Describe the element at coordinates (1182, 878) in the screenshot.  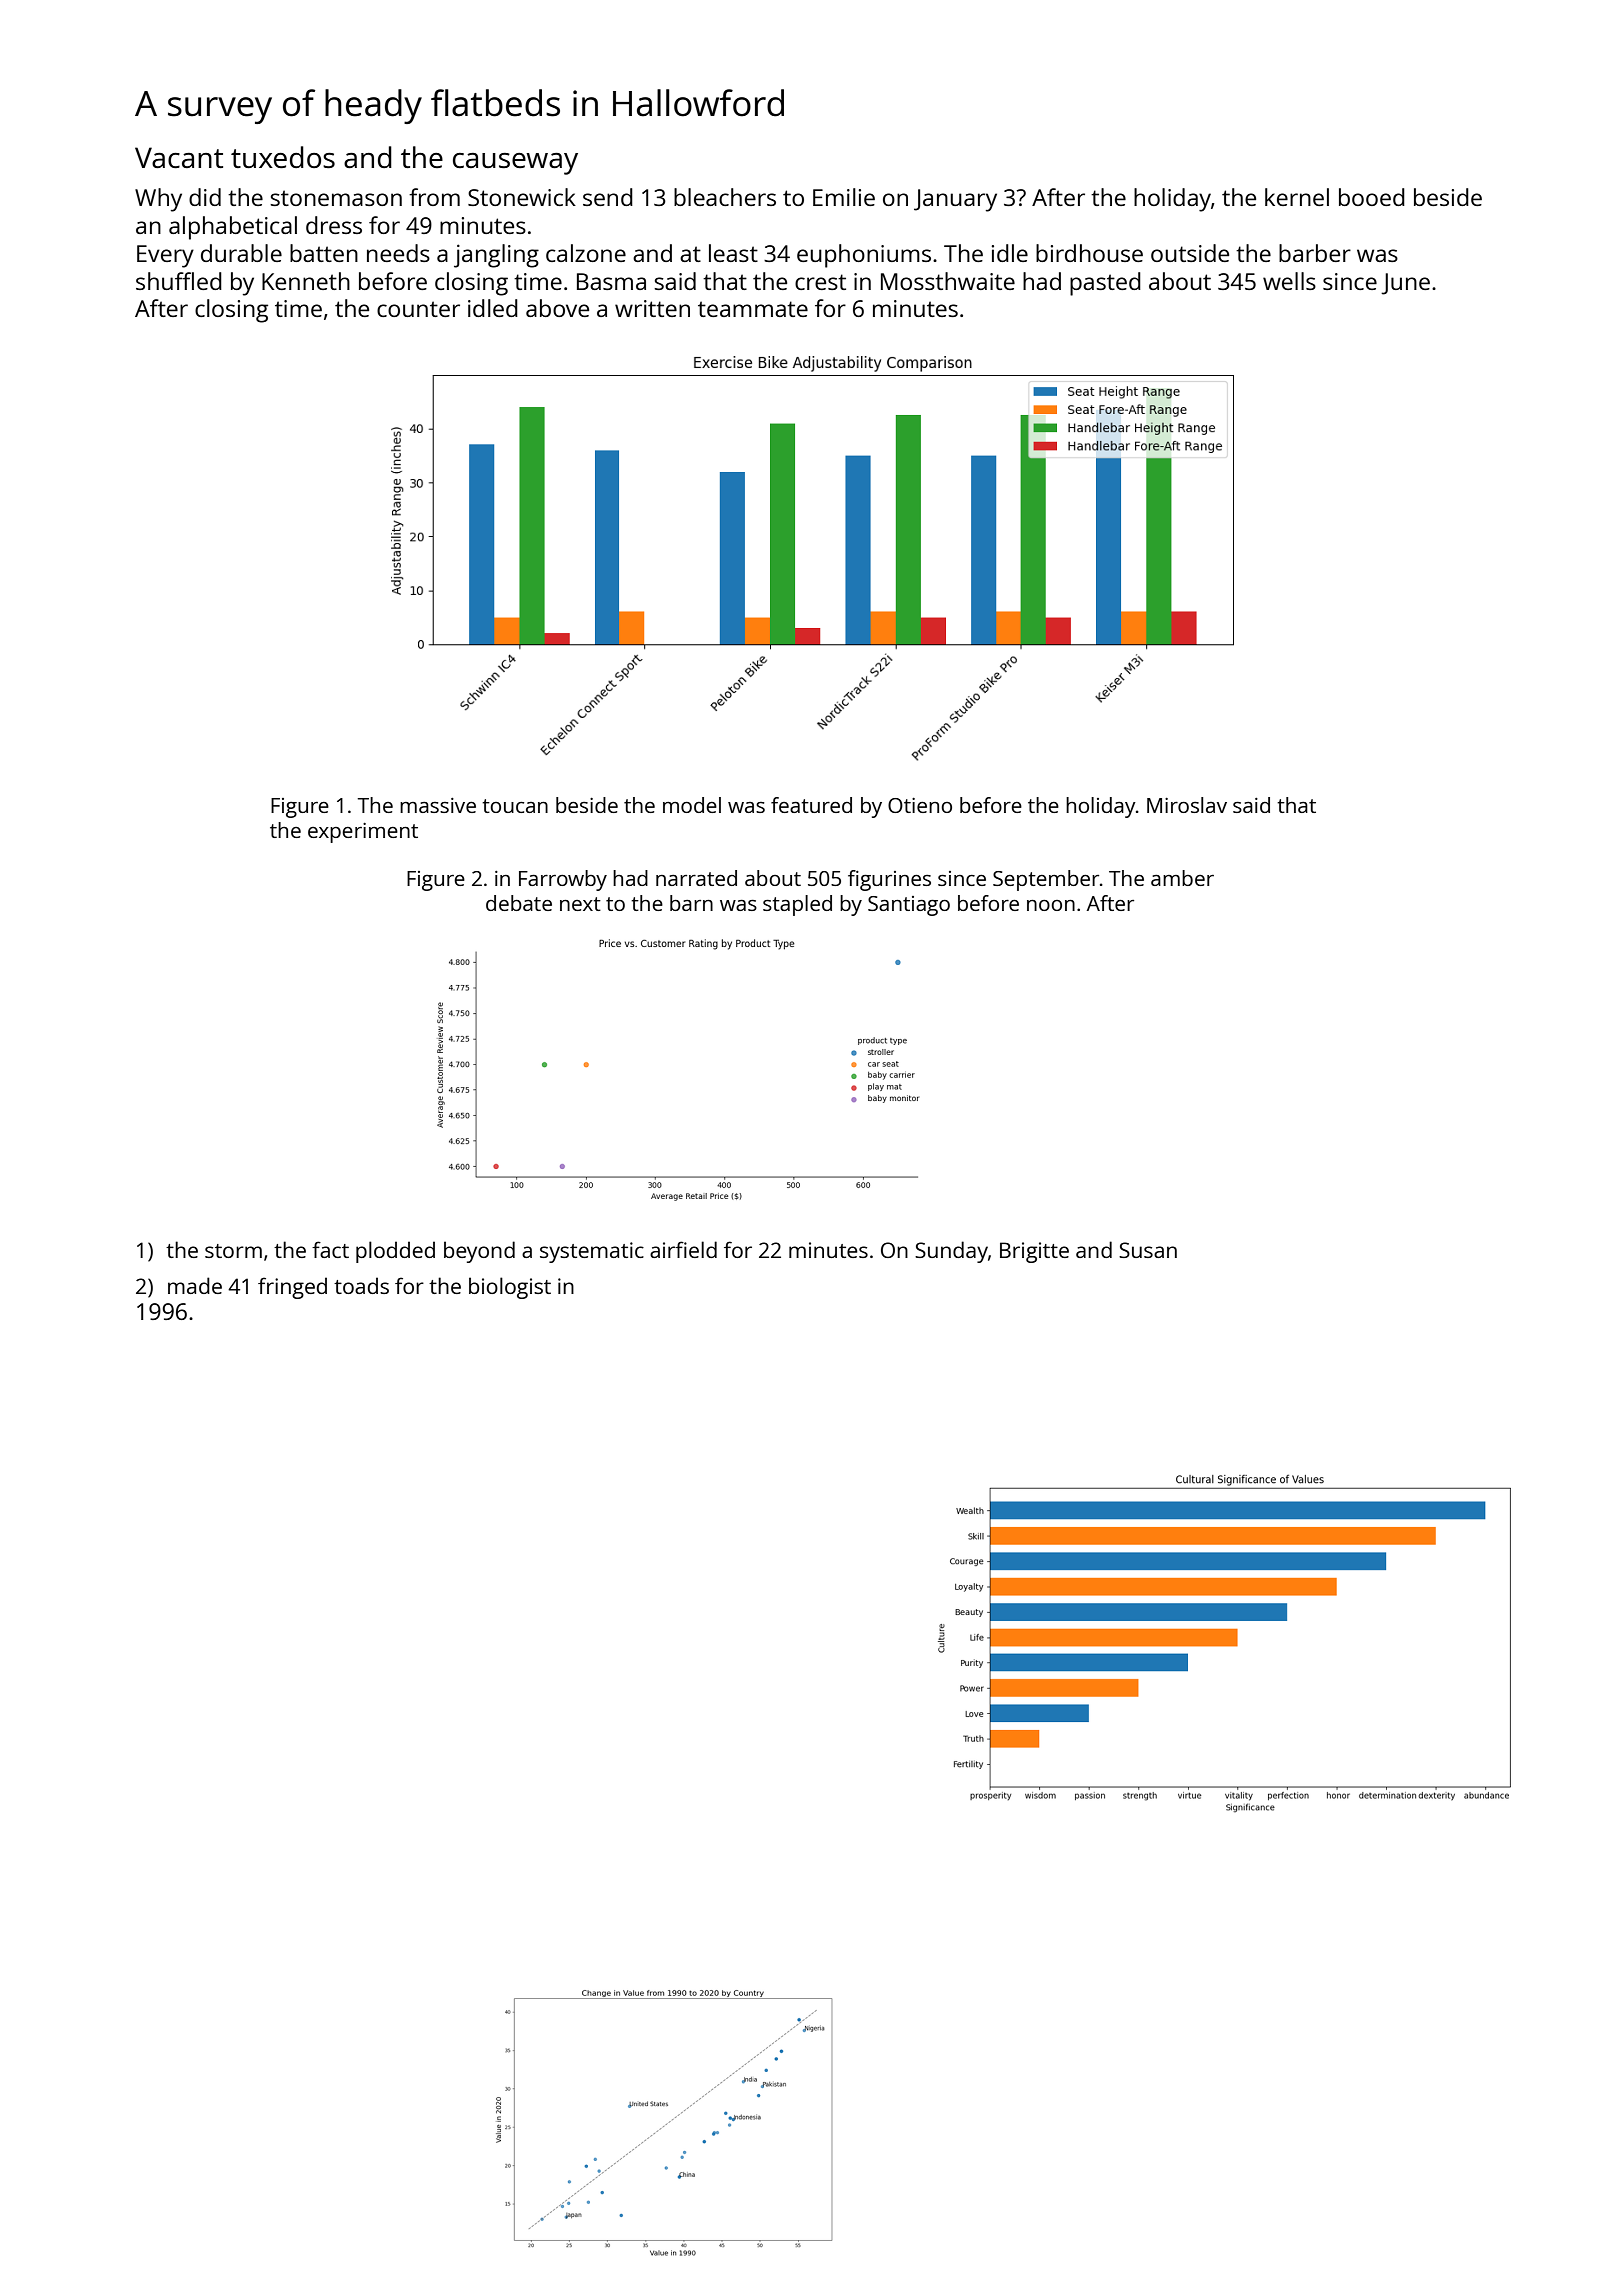
I see `amber` at that location.
